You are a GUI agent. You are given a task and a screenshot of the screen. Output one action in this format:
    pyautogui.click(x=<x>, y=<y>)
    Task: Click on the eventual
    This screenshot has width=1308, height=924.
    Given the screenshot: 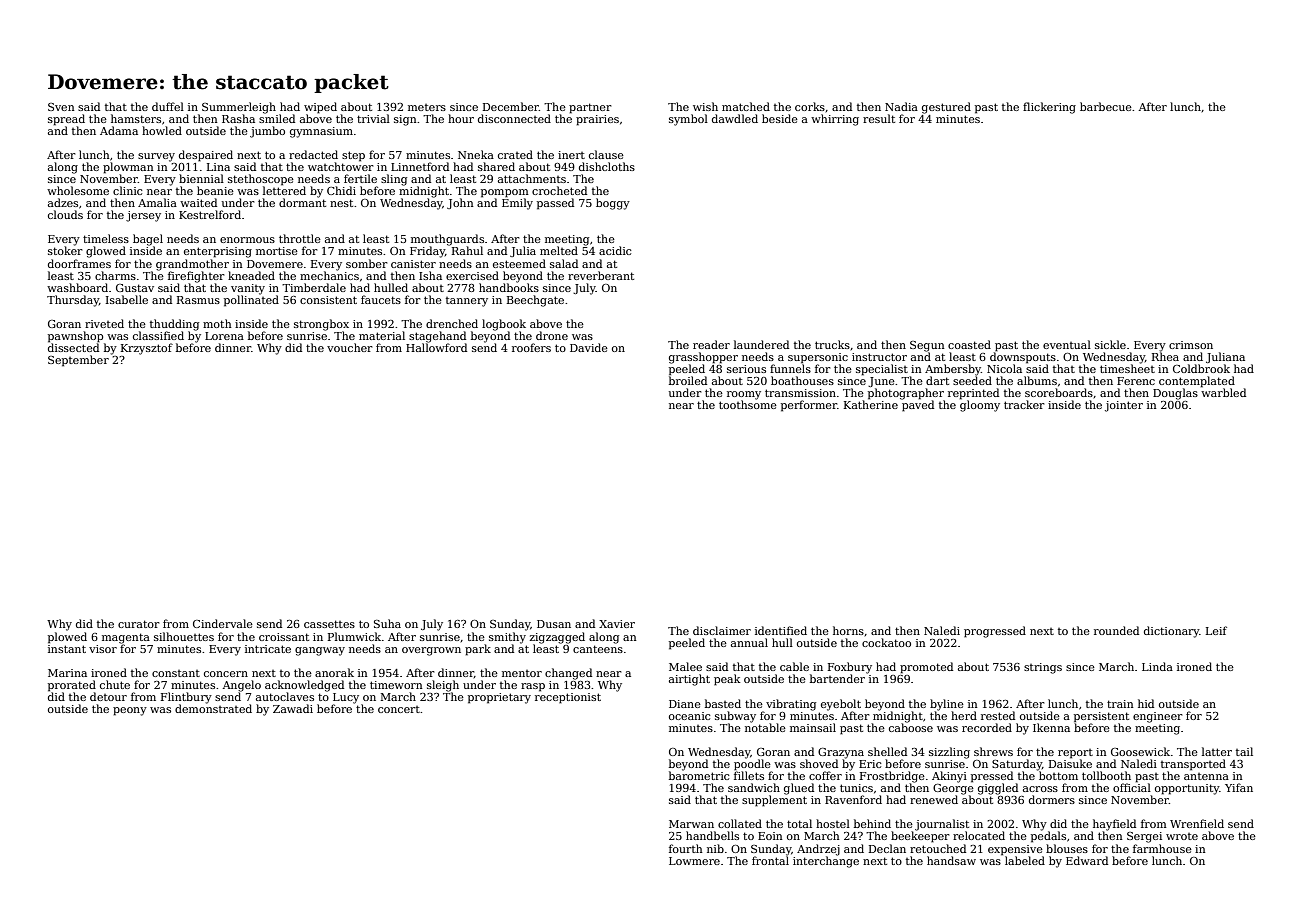 What is the action you would take?
    pyautogui.click(x=1067, y=344)
